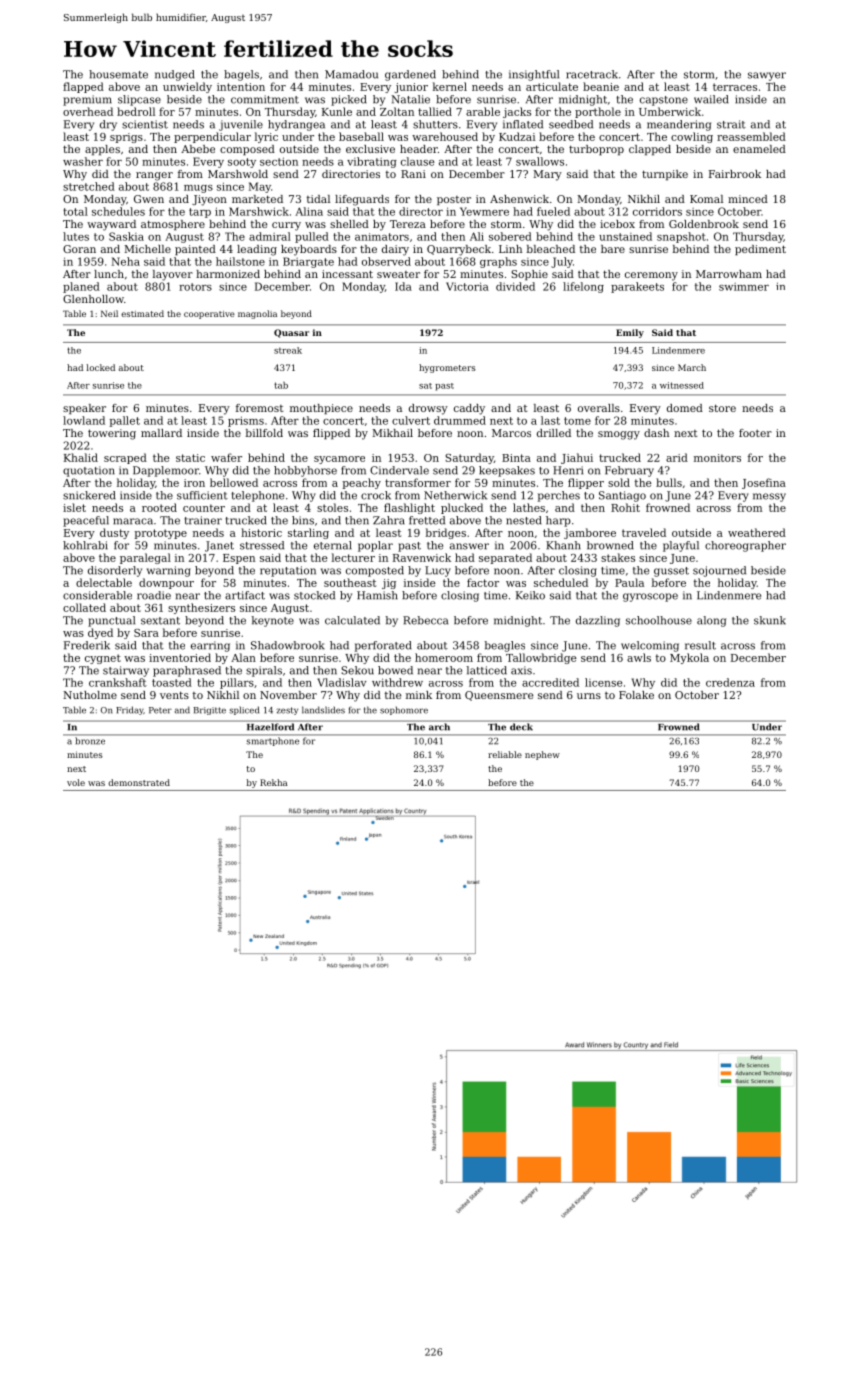 Image resolution: width=849 pixels, height=1400 pixels. I want to click on schoolhouse, so click(659, 620).
